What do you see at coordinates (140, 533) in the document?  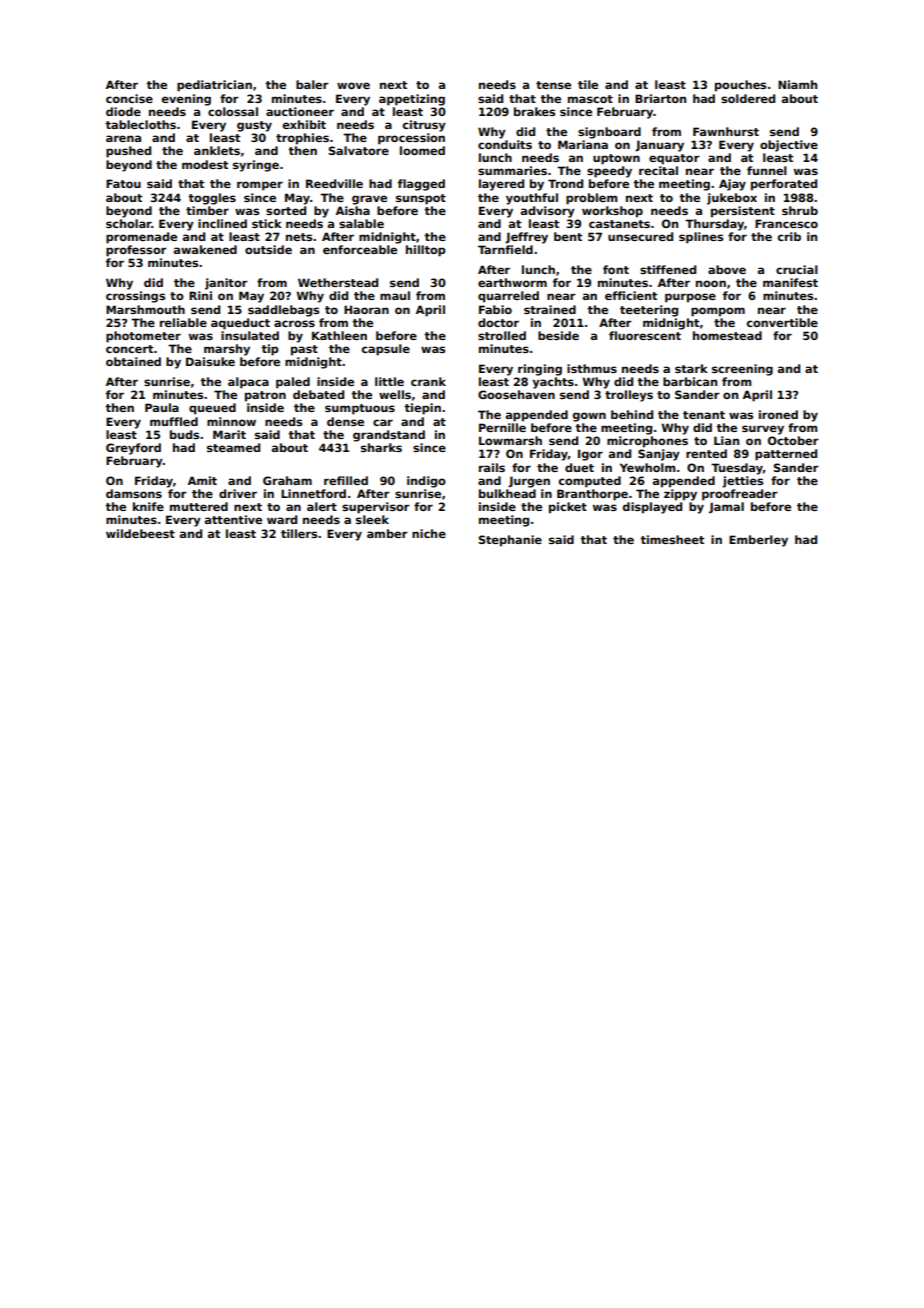 I see `wildebeest` at bounding box center [140, 533].
